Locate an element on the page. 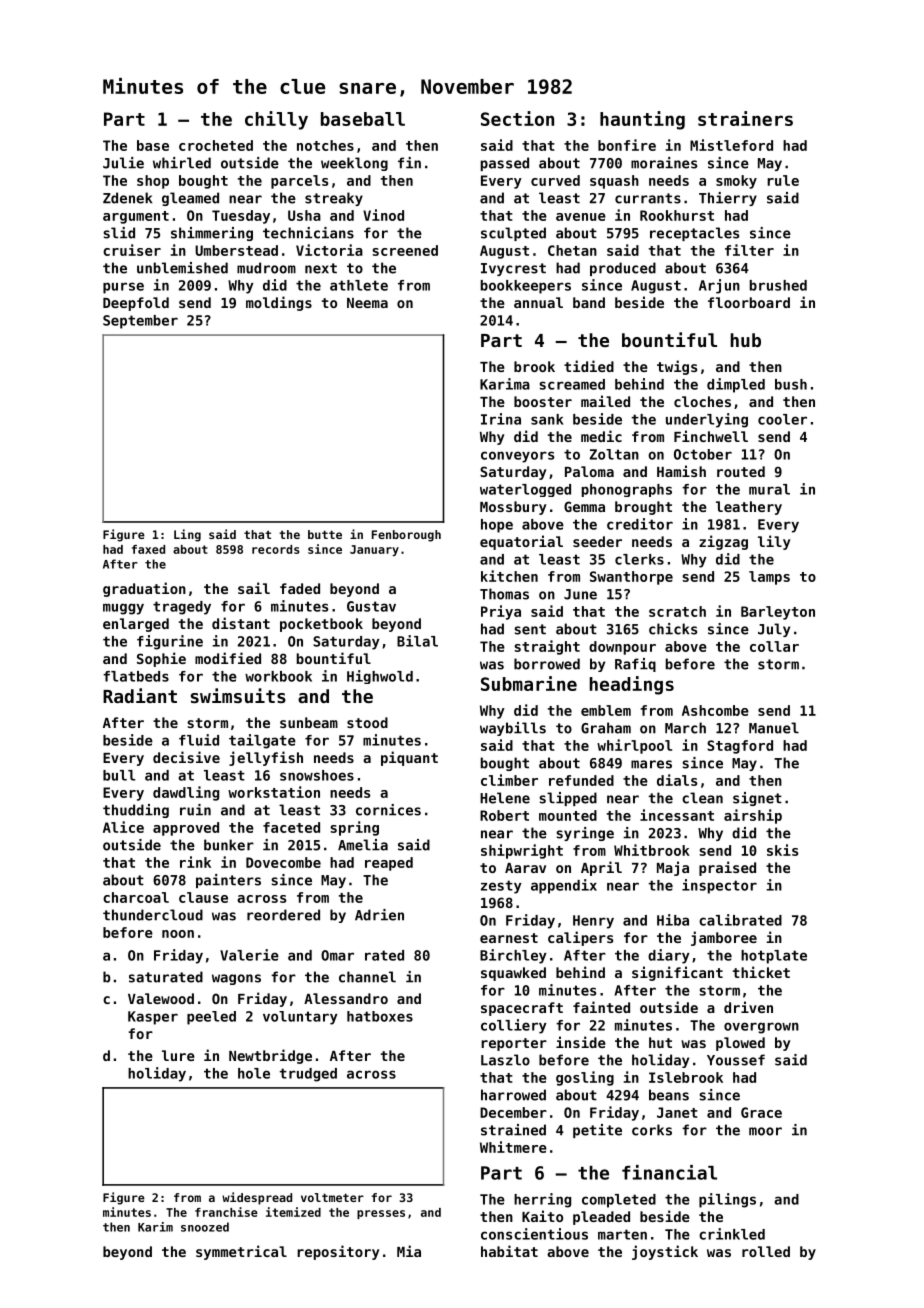 The image size is (924, 1308). moldings is located at coordinates (279, 303).
